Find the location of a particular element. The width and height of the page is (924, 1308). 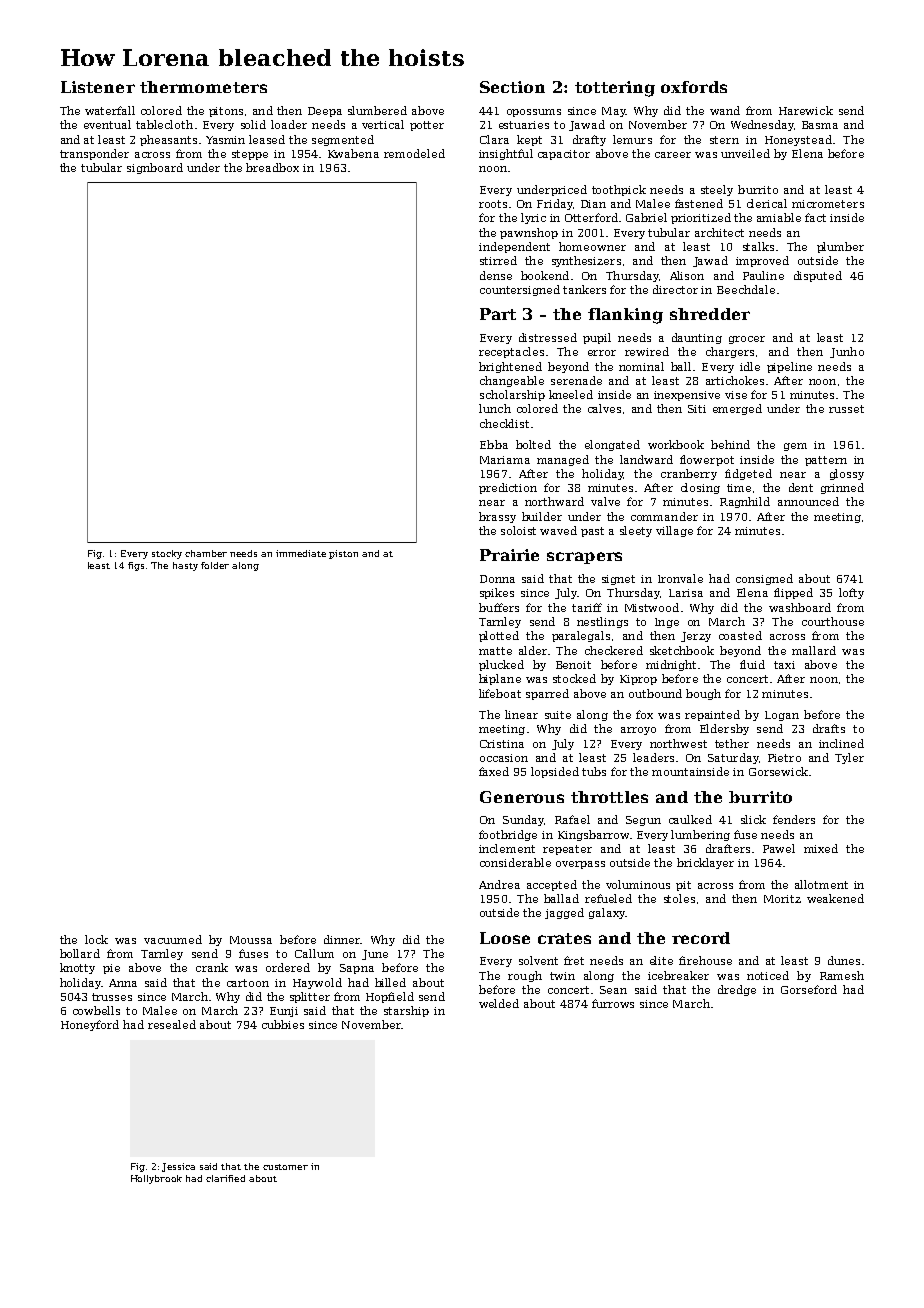

lunch is located at coordinates (495, 408).
